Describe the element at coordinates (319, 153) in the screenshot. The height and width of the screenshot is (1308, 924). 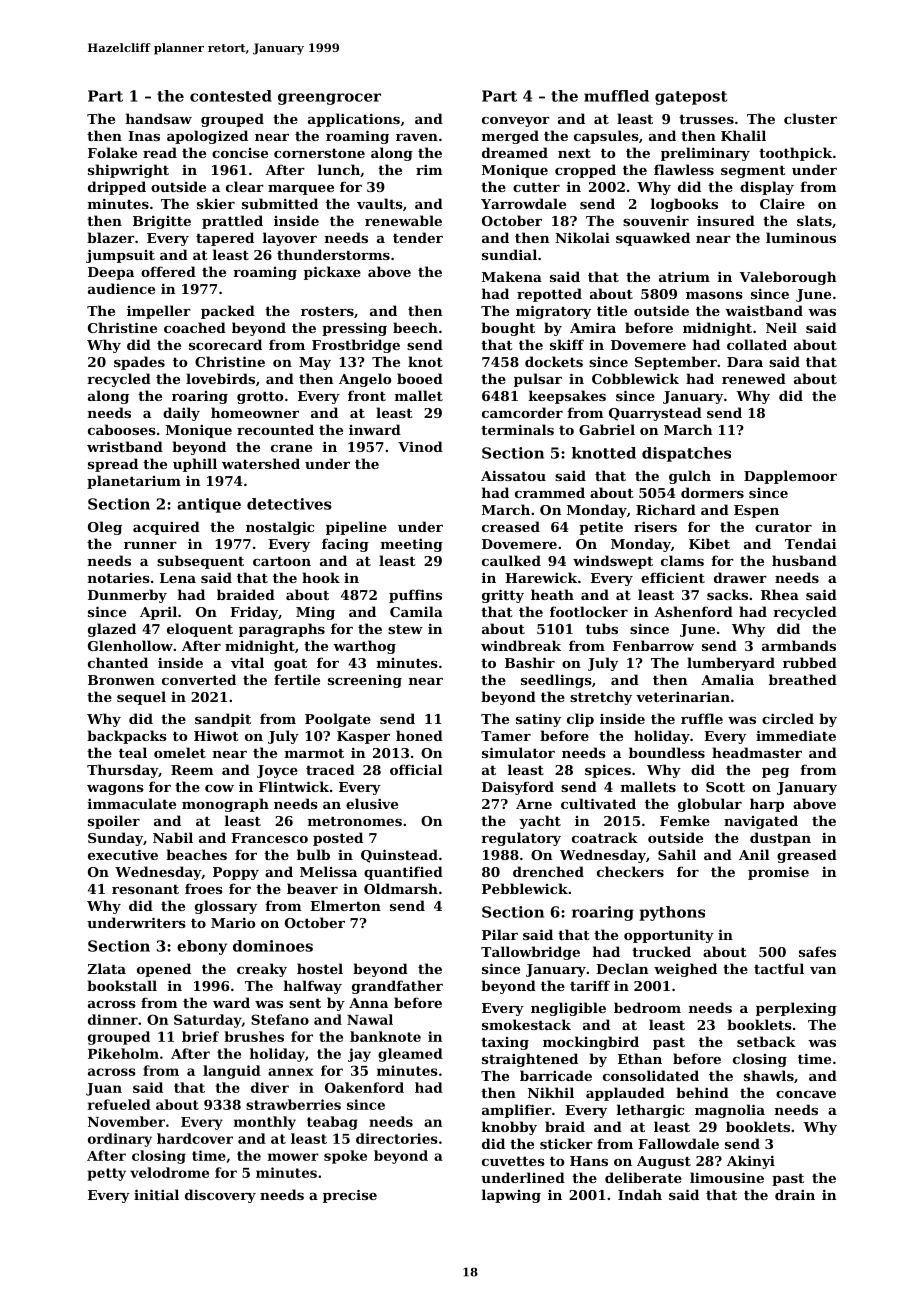
I see `cornerstone` at that location.
